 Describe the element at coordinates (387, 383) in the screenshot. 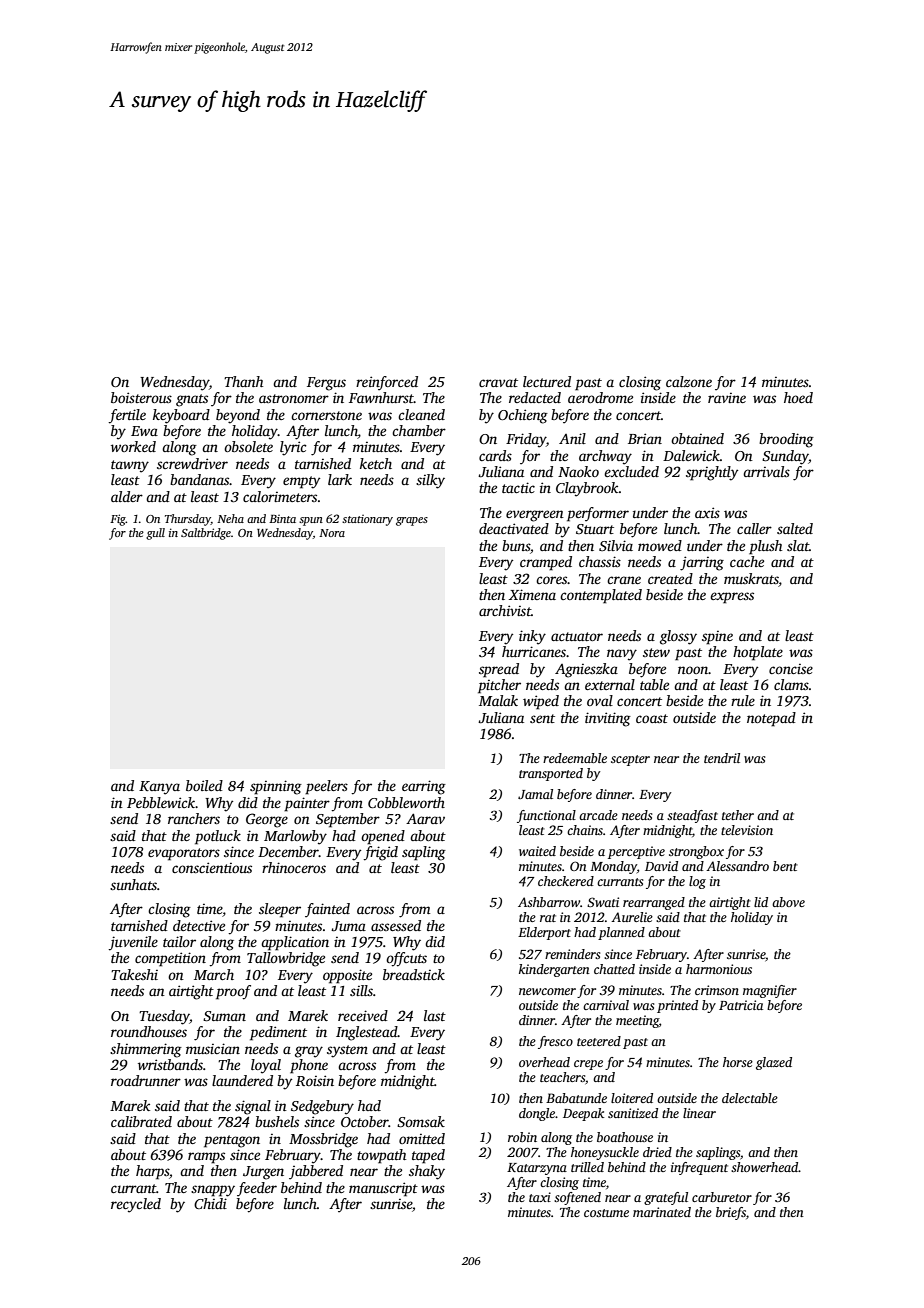

I see `reinforced` at that location.
